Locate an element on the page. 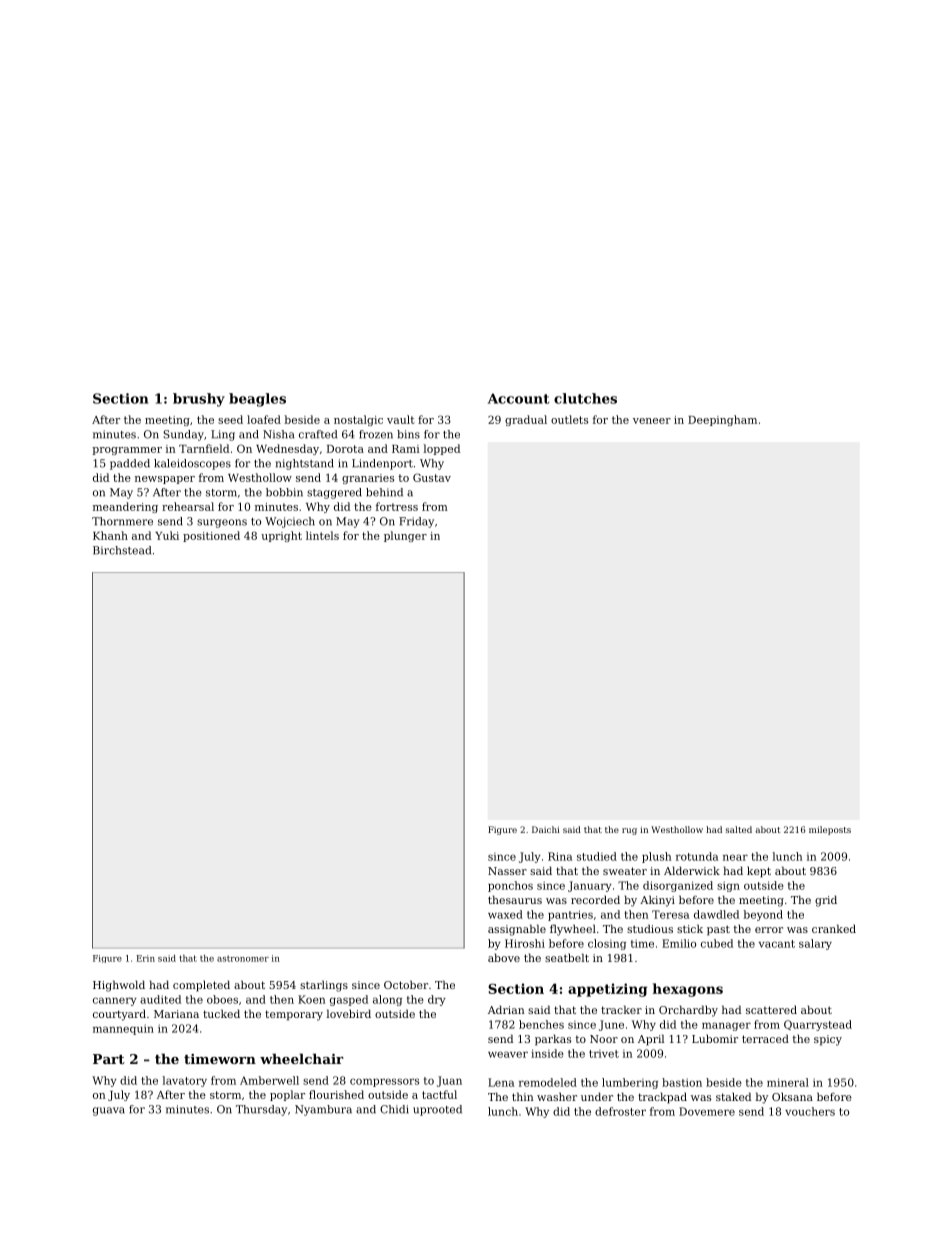  grid is located at coordinates (826, 901).
